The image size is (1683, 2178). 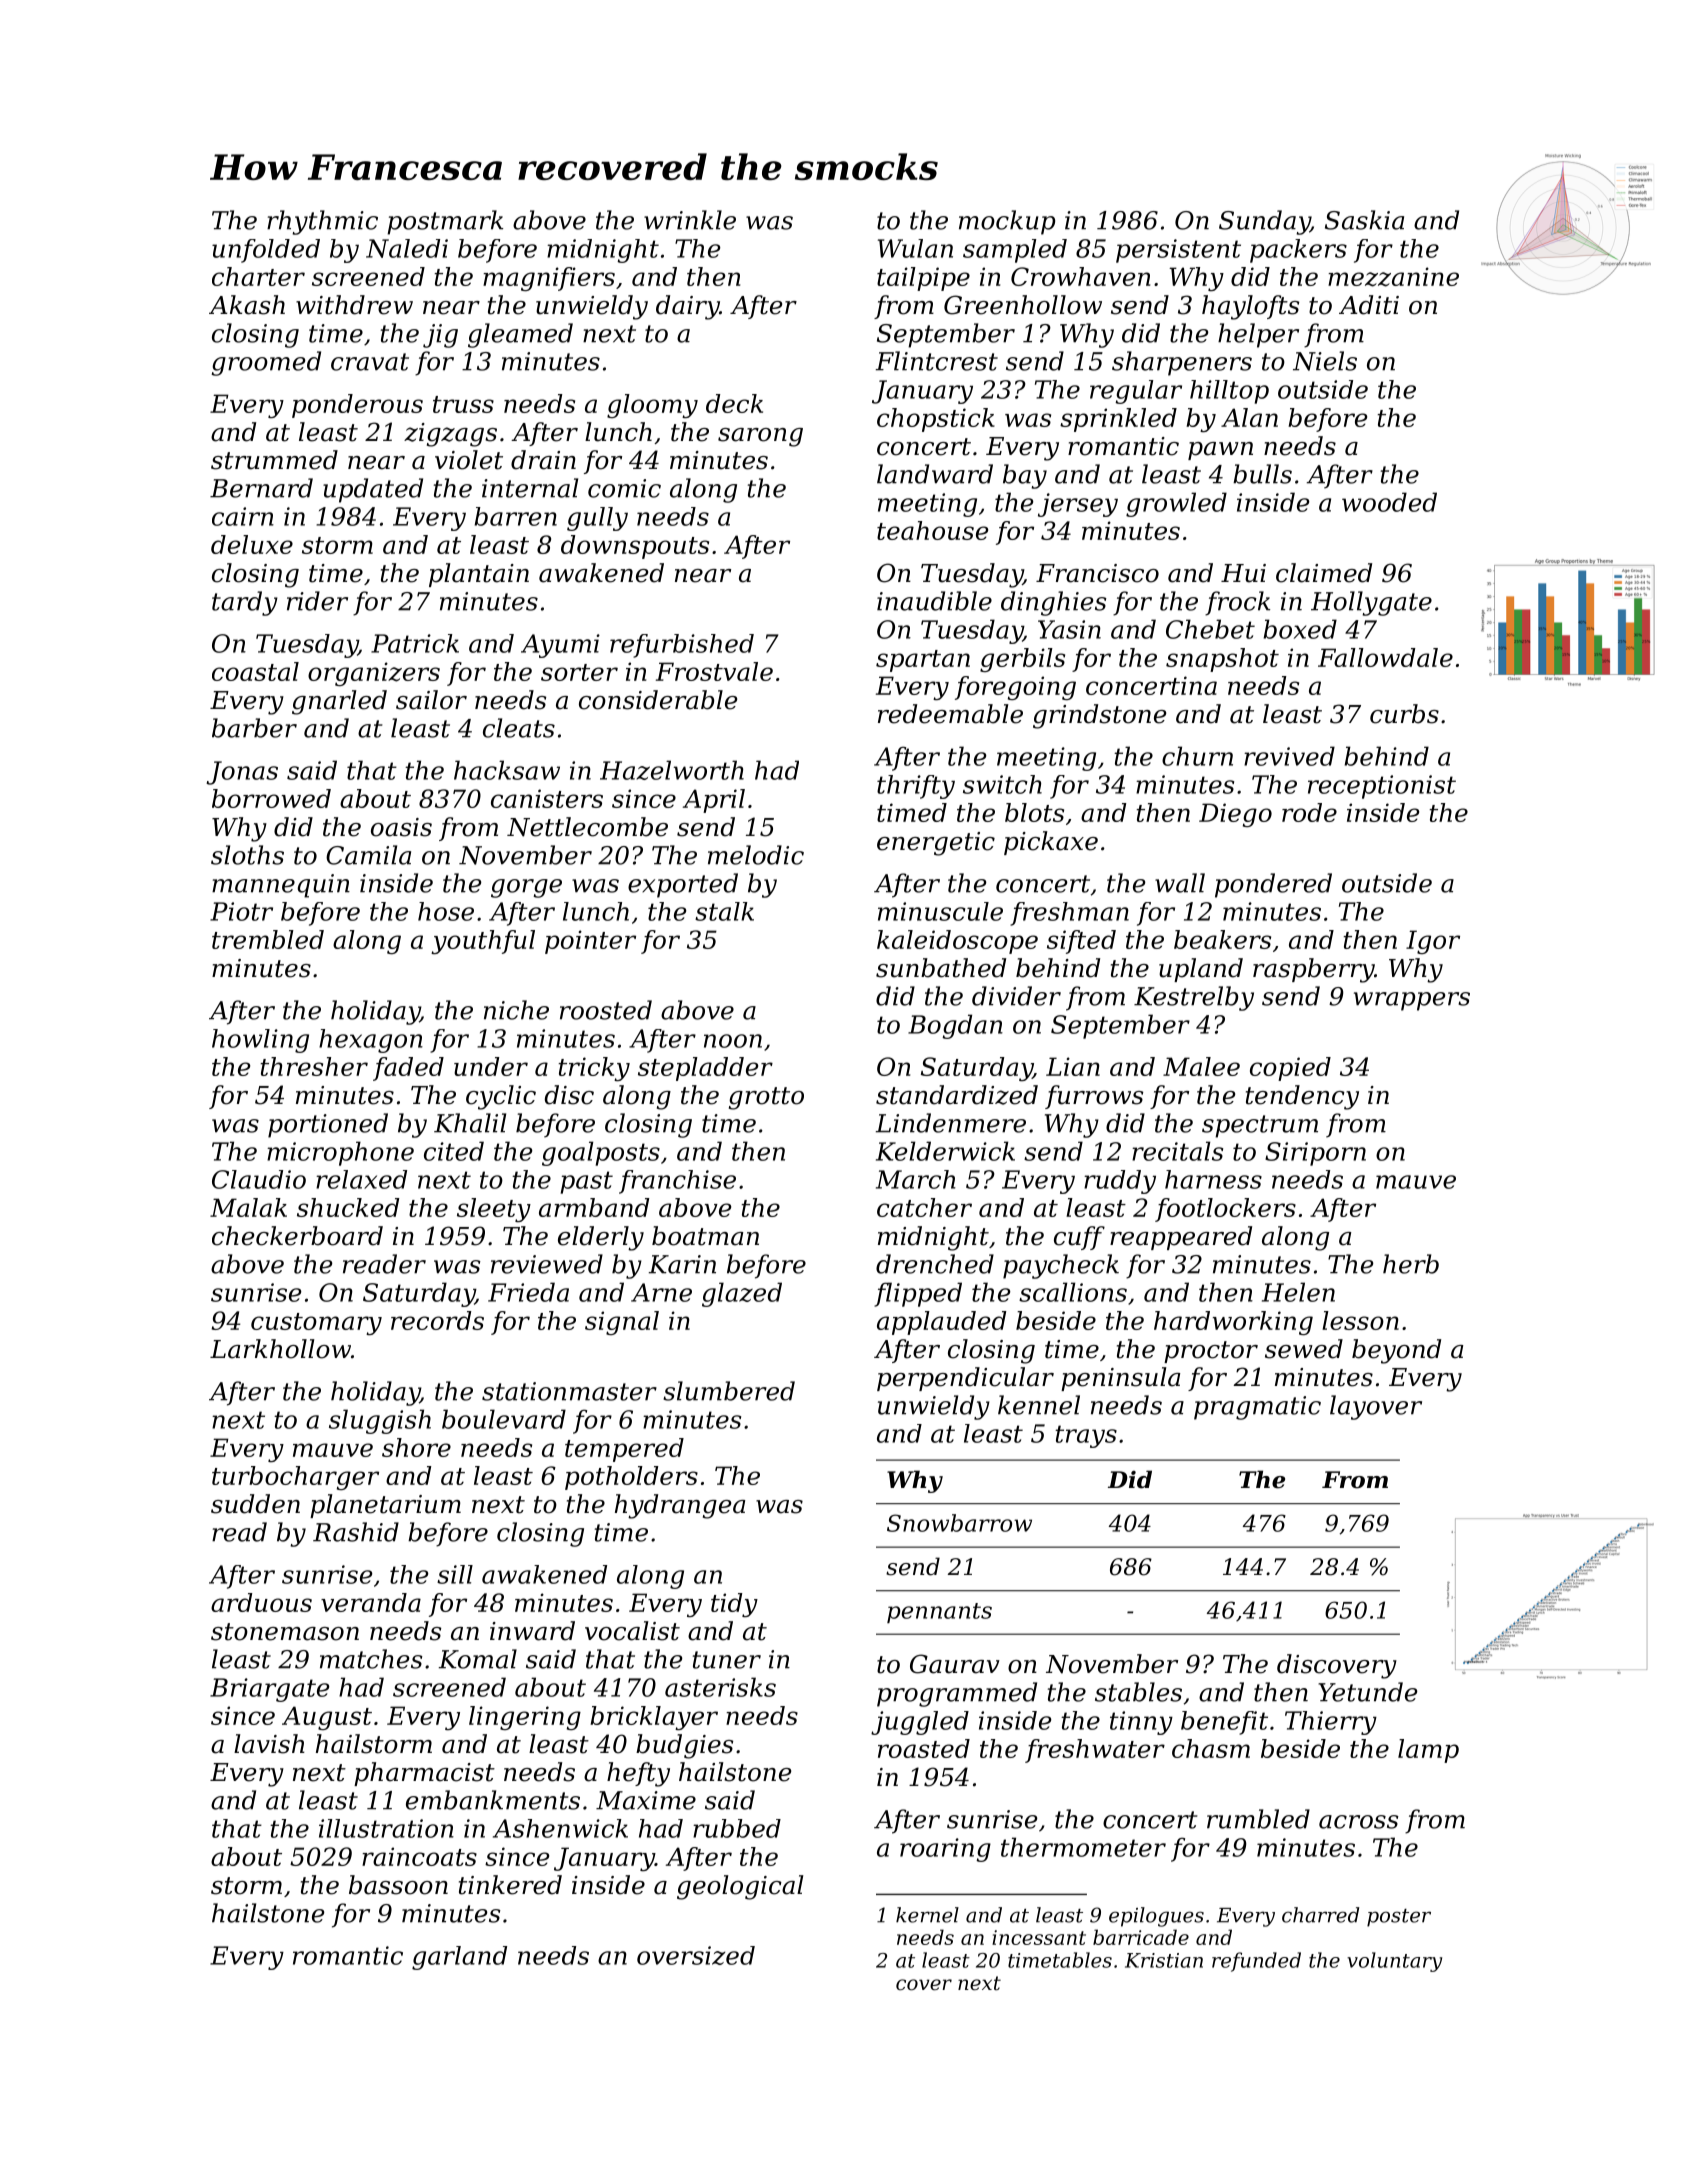 I want to click on groomed, so click(x=266, y=363).
